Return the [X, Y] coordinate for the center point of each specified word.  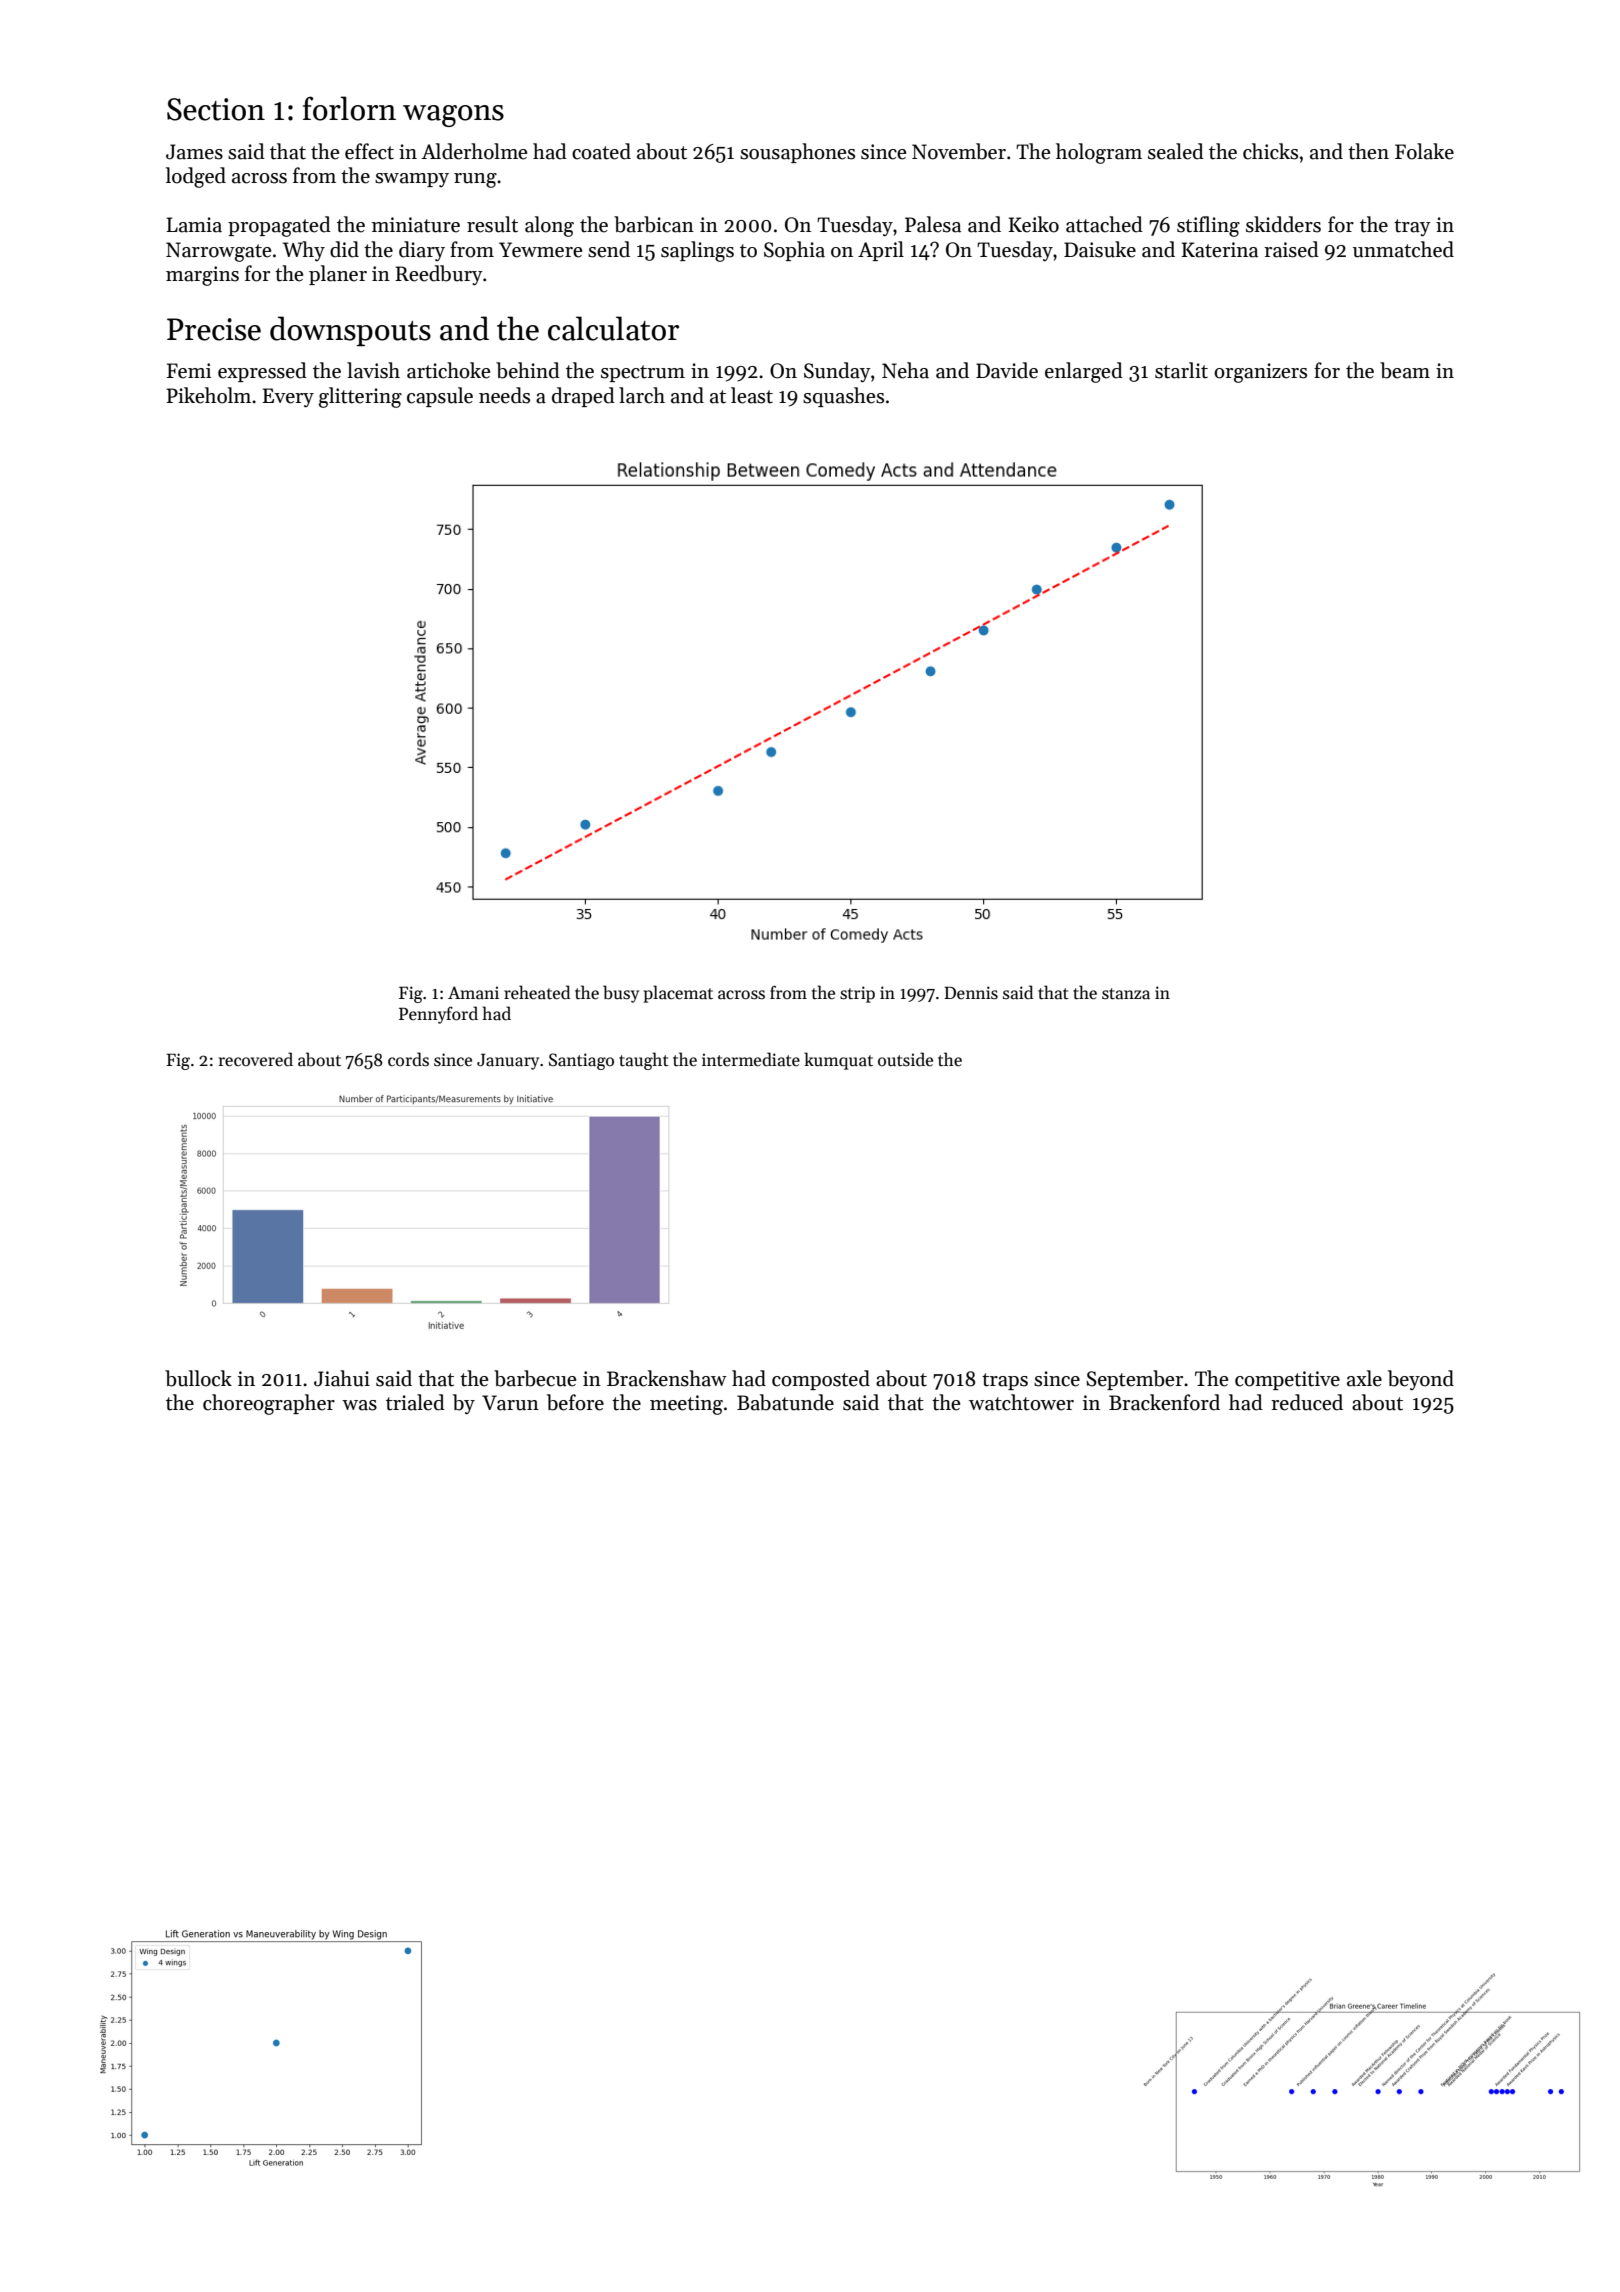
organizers [1260, 373]
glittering [360, 397]
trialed [415, 1402]
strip [857, 994]
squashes [843, 397]
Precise [214, 329]
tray [1412, 228]
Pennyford [438, 1015]
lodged [196, 177]
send [609, 249]
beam [1405, 370]
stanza [1126, 994]
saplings [697, 251]
